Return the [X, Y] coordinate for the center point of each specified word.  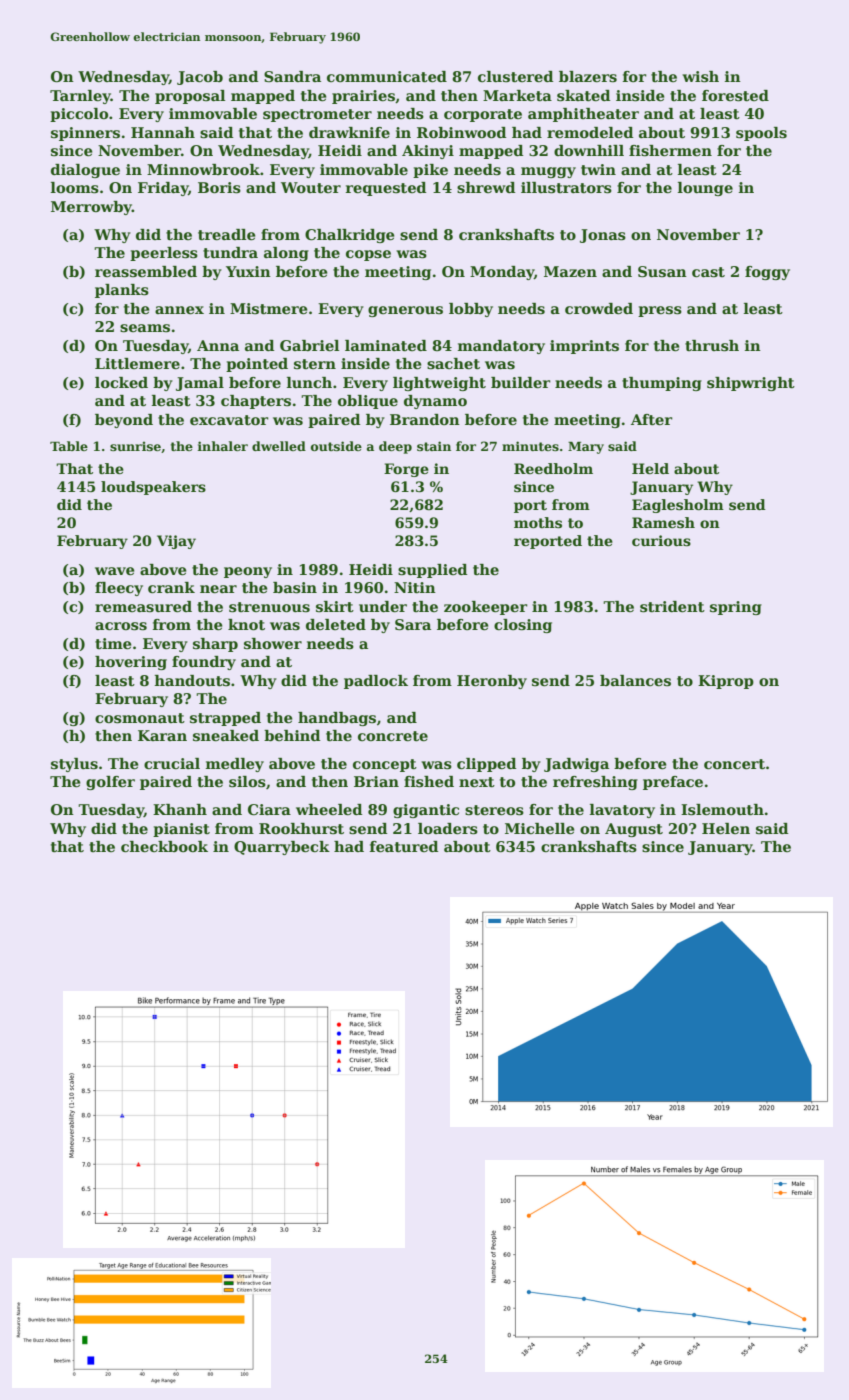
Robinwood [462, 132]
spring [736, 608]
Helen [726, 828]
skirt [335, 607]
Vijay [176, 542]
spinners [85, 134]
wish [700, 77]
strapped [225, 719]
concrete [393, 736]
